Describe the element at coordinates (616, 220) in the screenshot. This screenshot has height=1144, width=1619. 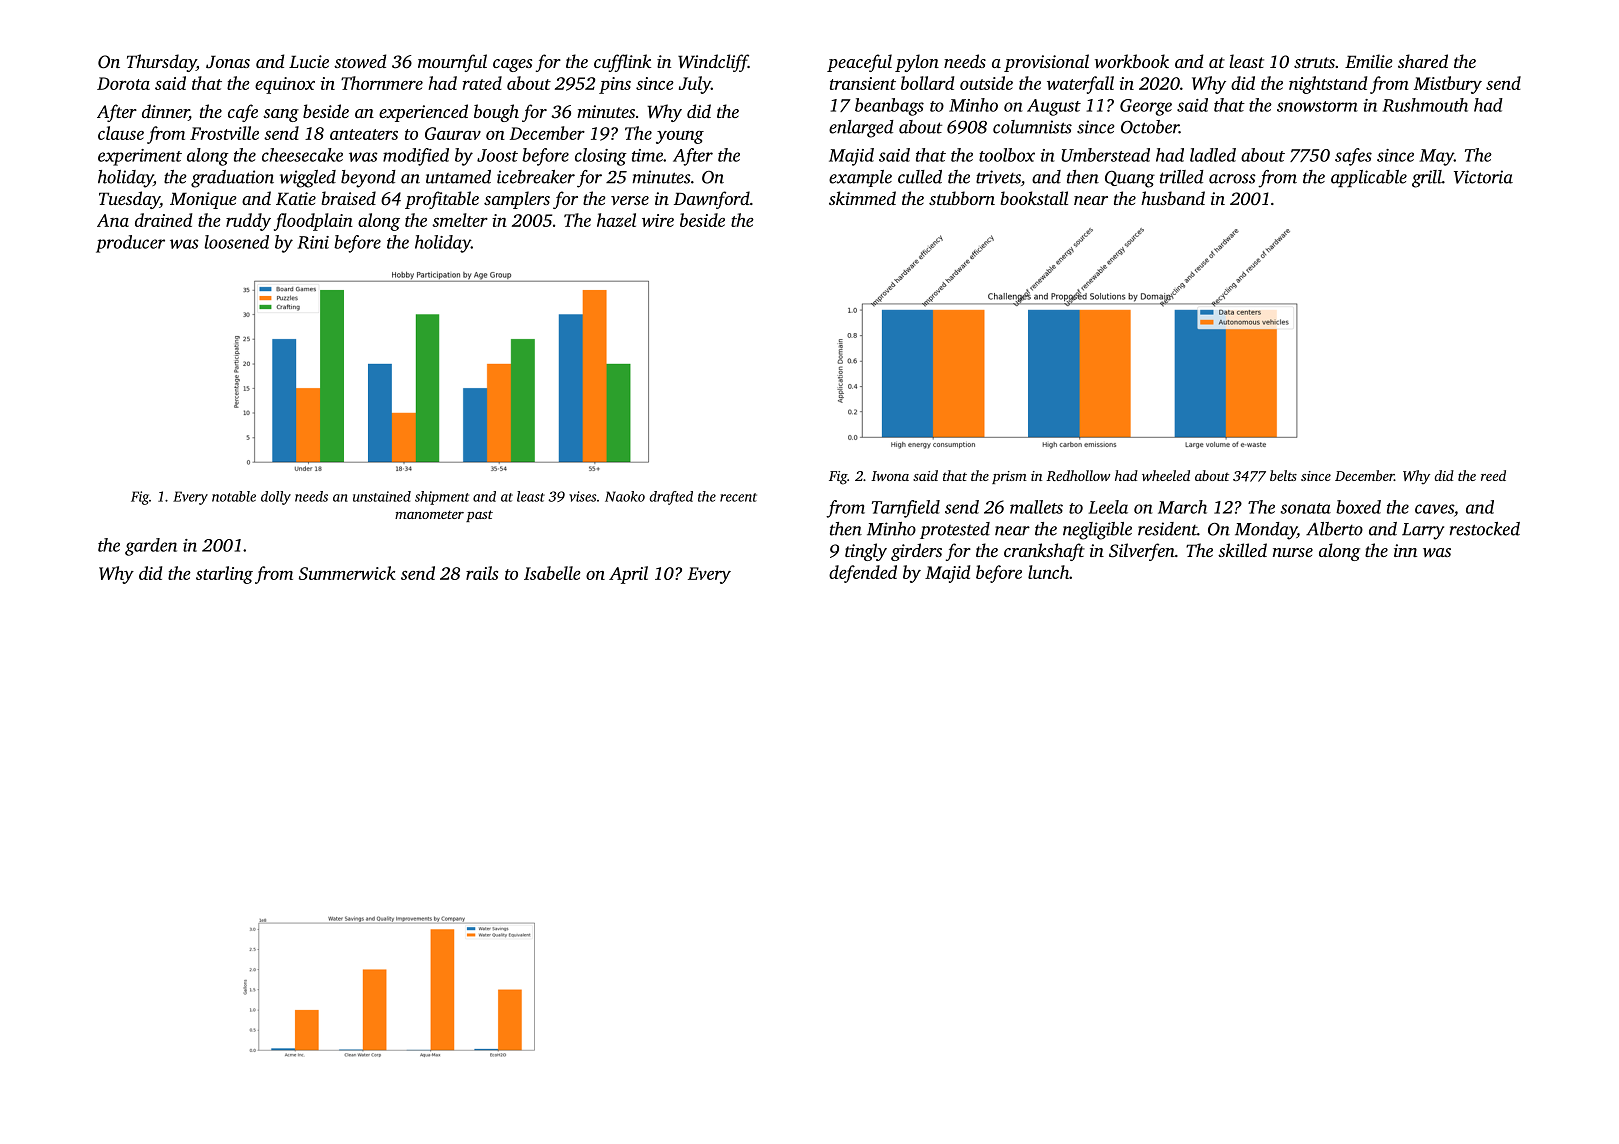
I see `hazel` at that location.
